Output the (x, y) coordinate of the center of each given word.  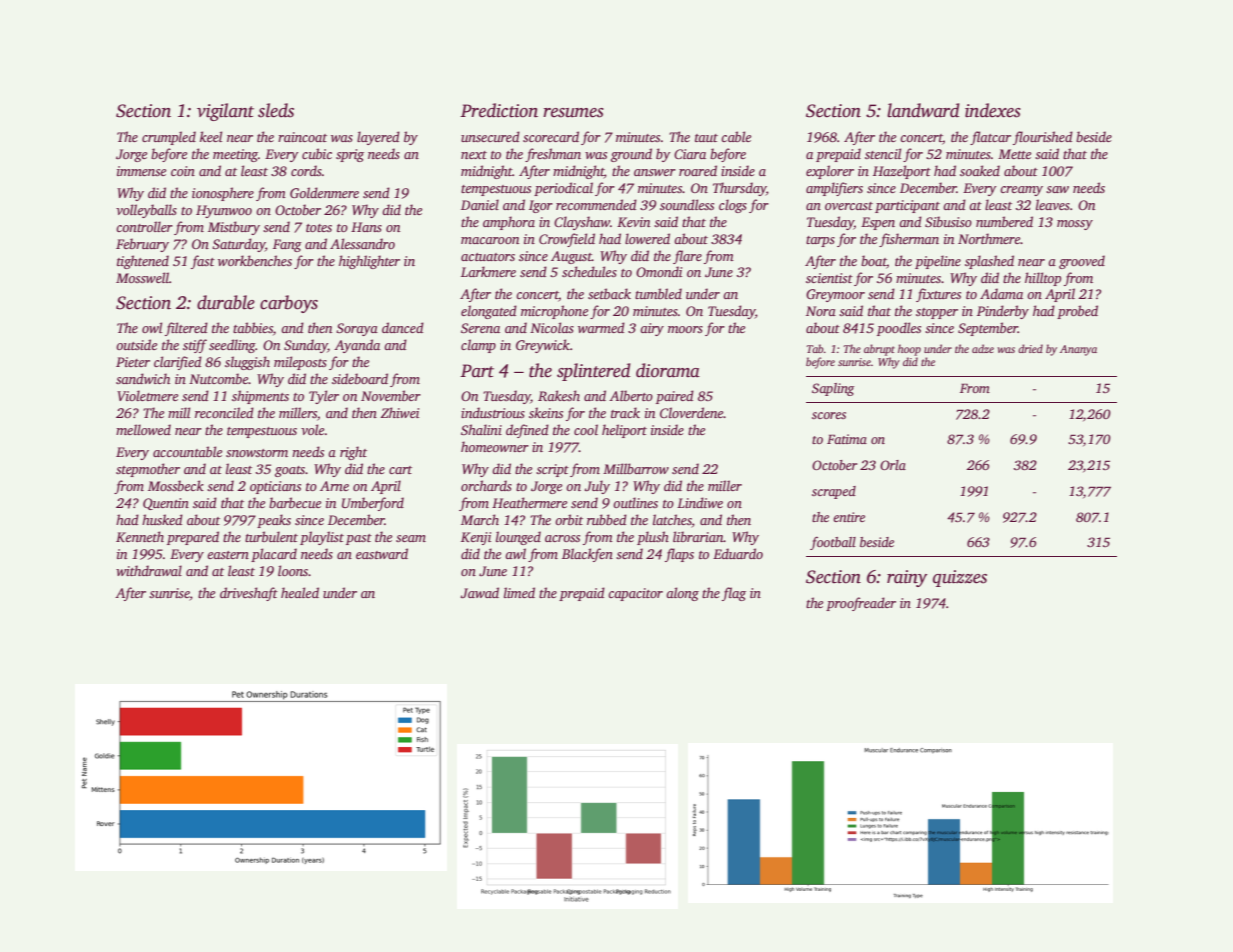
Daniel (480, 204)
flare (687, 257)
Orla (893, 465)
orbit (569, 519)
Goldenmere (324, 192)
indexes (993, 110)
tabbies (253, 327)
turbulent (271, 536)
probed (1077, 312)
